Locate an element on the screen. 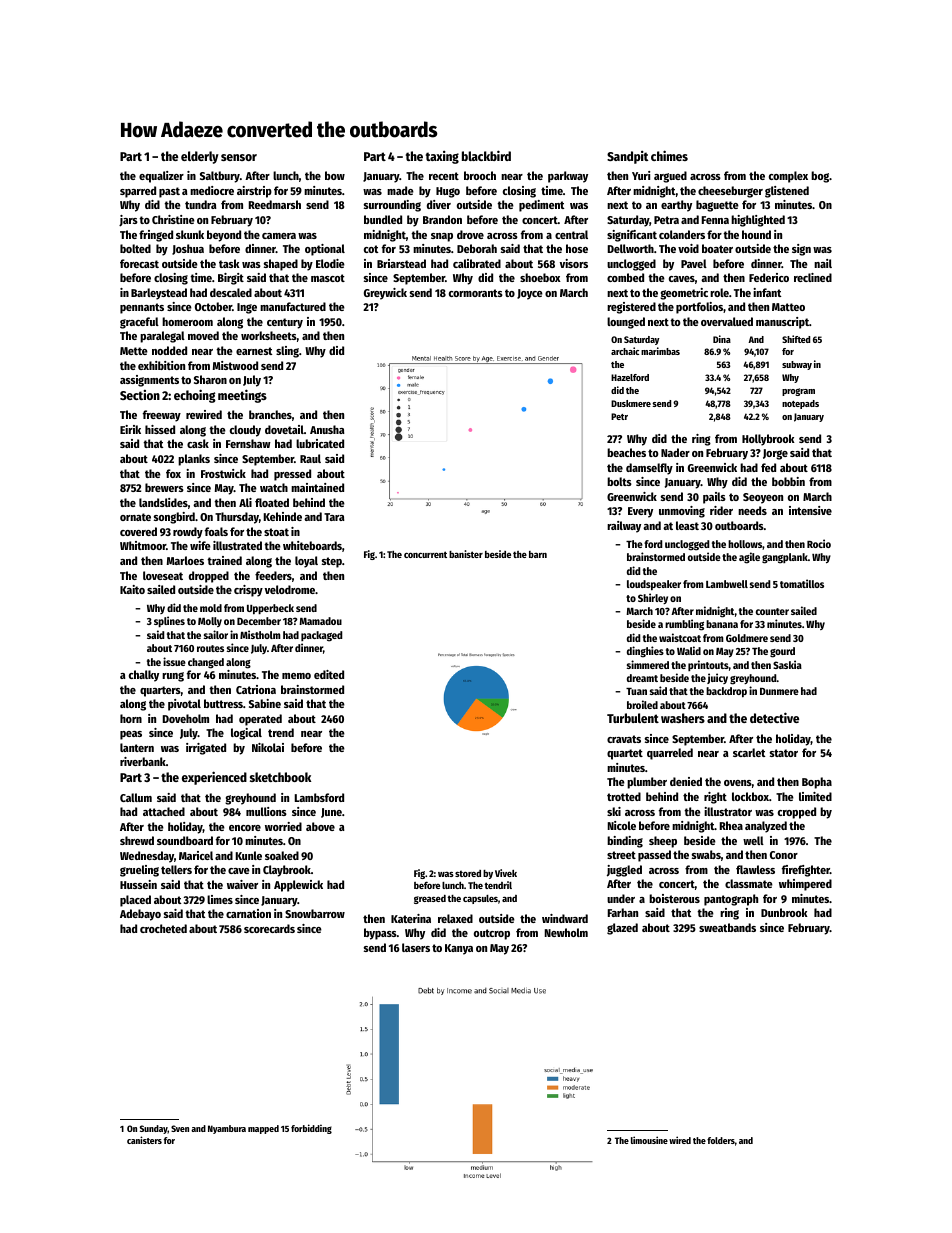 The image size is (952, 1233). chimes is located at coordinates (669, 155).
